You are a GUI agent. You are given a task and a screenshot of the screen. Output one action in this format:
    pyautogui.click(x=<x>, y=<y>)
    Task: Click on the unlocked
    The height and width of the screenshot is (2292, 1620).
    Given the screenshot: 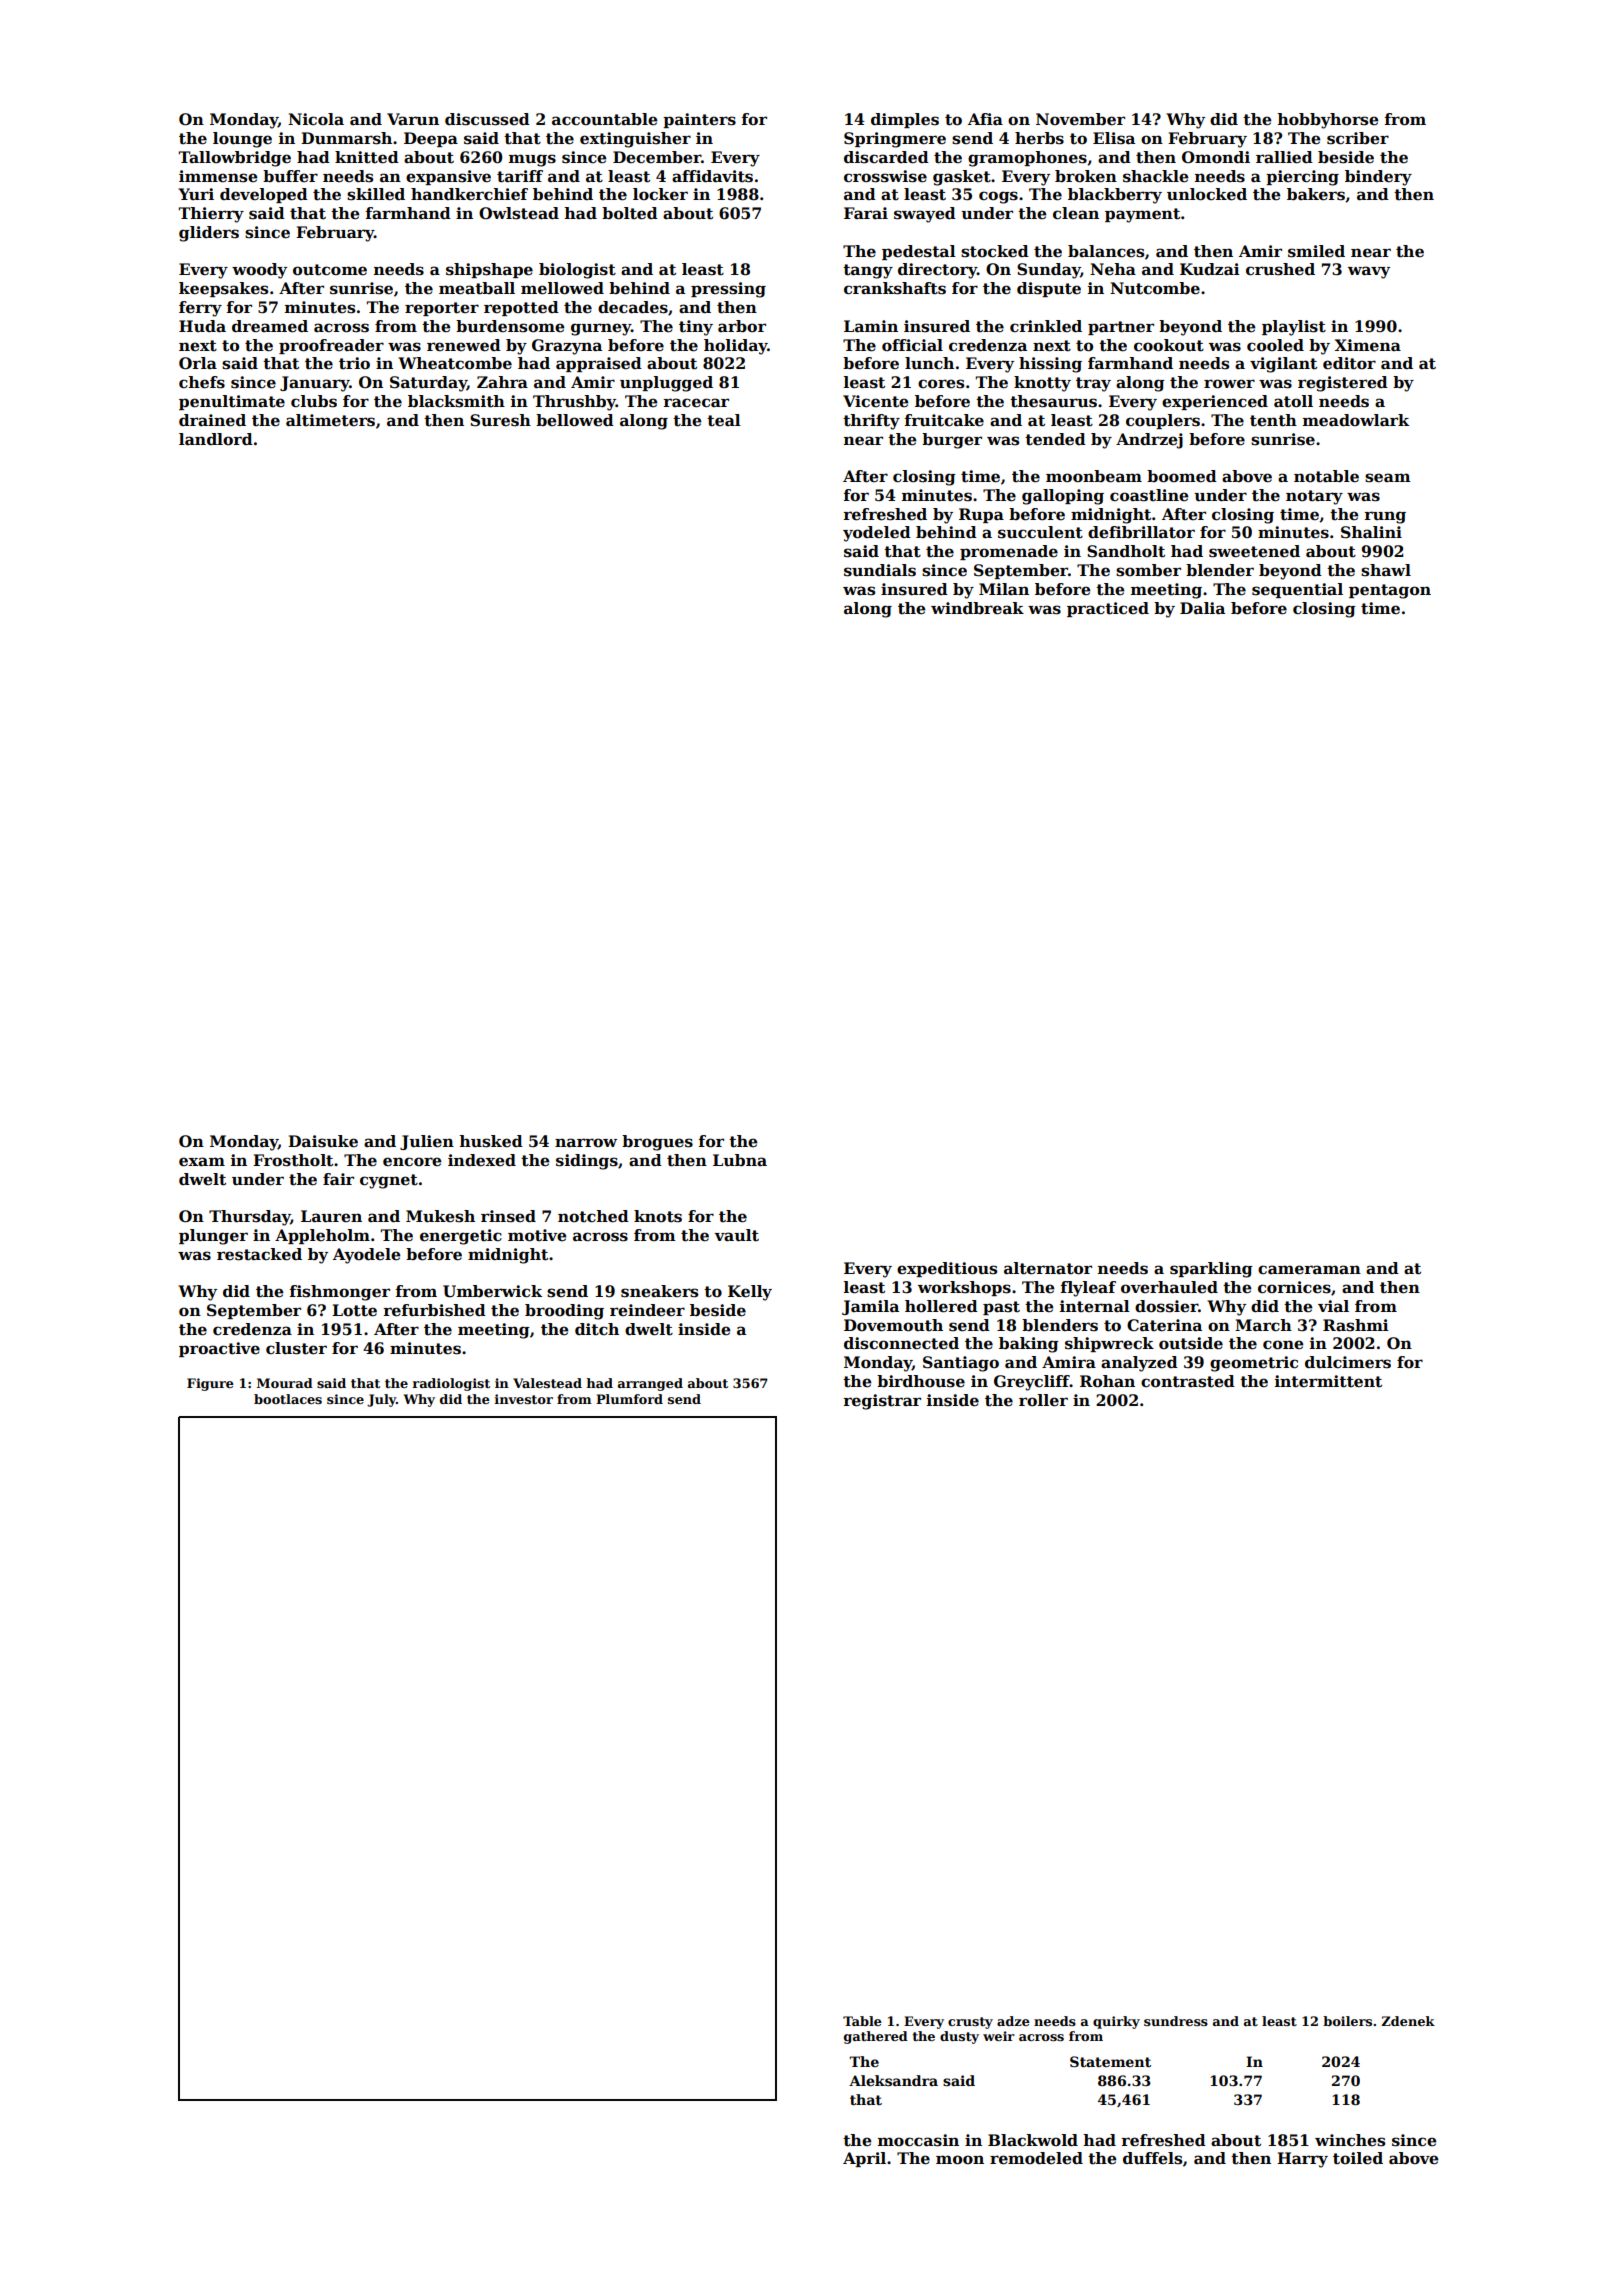 What is the action you would take?
    pyautogui.click(x=1207, y=194)
